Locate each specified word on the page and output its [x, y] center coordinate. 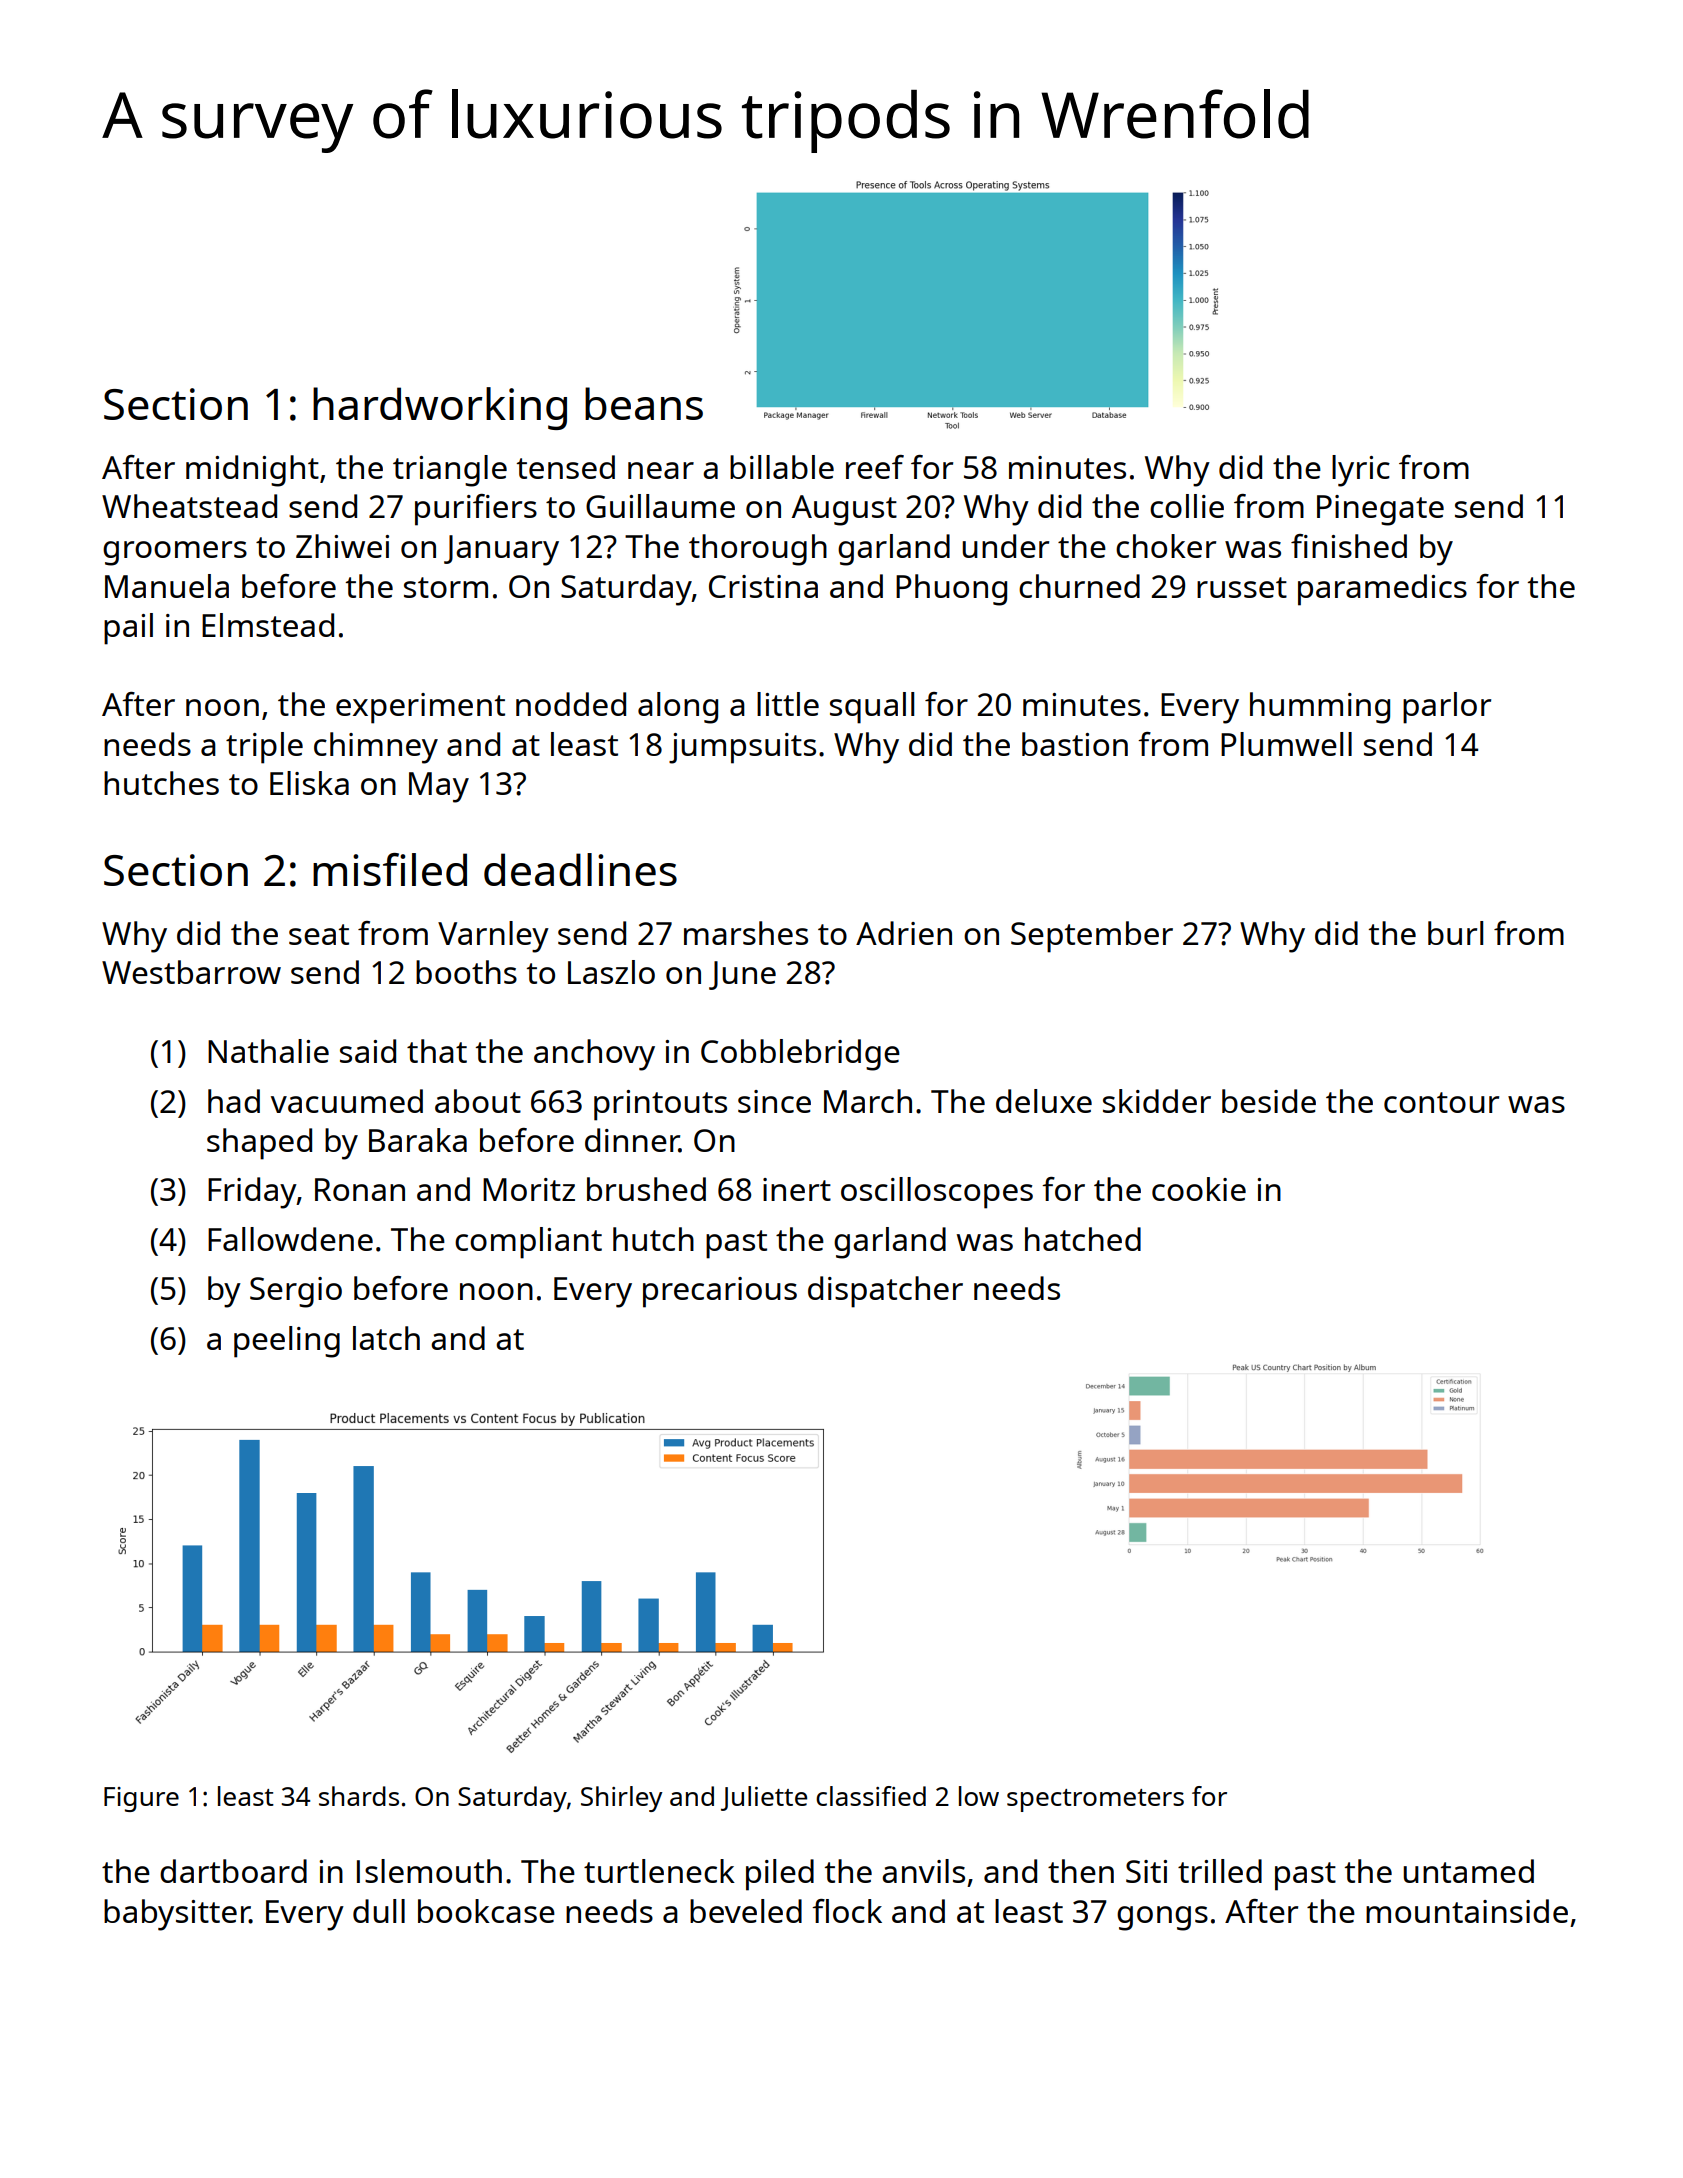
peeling [287, 1342]
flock [847, 1911]
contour [1441, 1102]
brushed [646, 1189]
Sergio [296, 1292]
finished [1349, 546]
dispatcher [885, 1292]
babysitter [177, 1915]
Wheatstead [189, 506]
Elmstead [268, 625]
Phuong [951, 590]
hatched [1083, 1239]
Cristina [763, 586]
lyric [1361, 471]
